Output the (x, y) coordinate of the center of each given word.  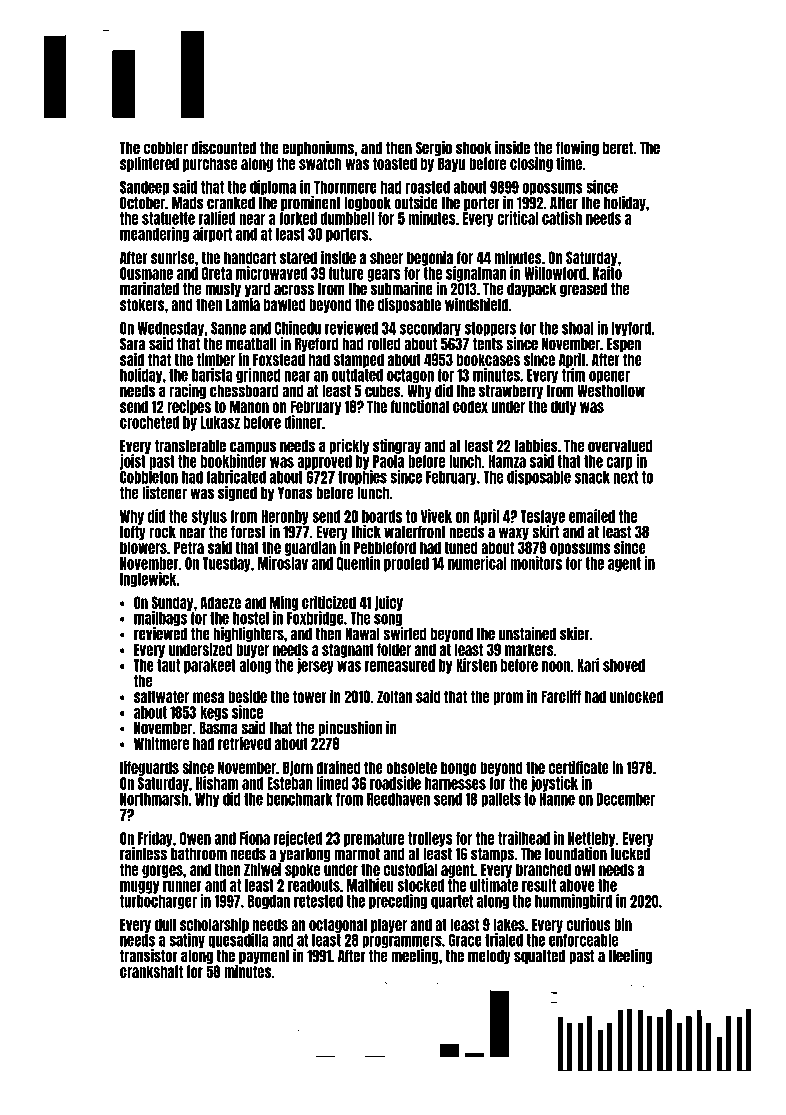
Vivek (436, 516)
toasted (395, 163)
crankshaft (151, 971)
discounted (223, 148)
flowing (577, 148)
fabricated (236, 477)
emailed (592, 516)
